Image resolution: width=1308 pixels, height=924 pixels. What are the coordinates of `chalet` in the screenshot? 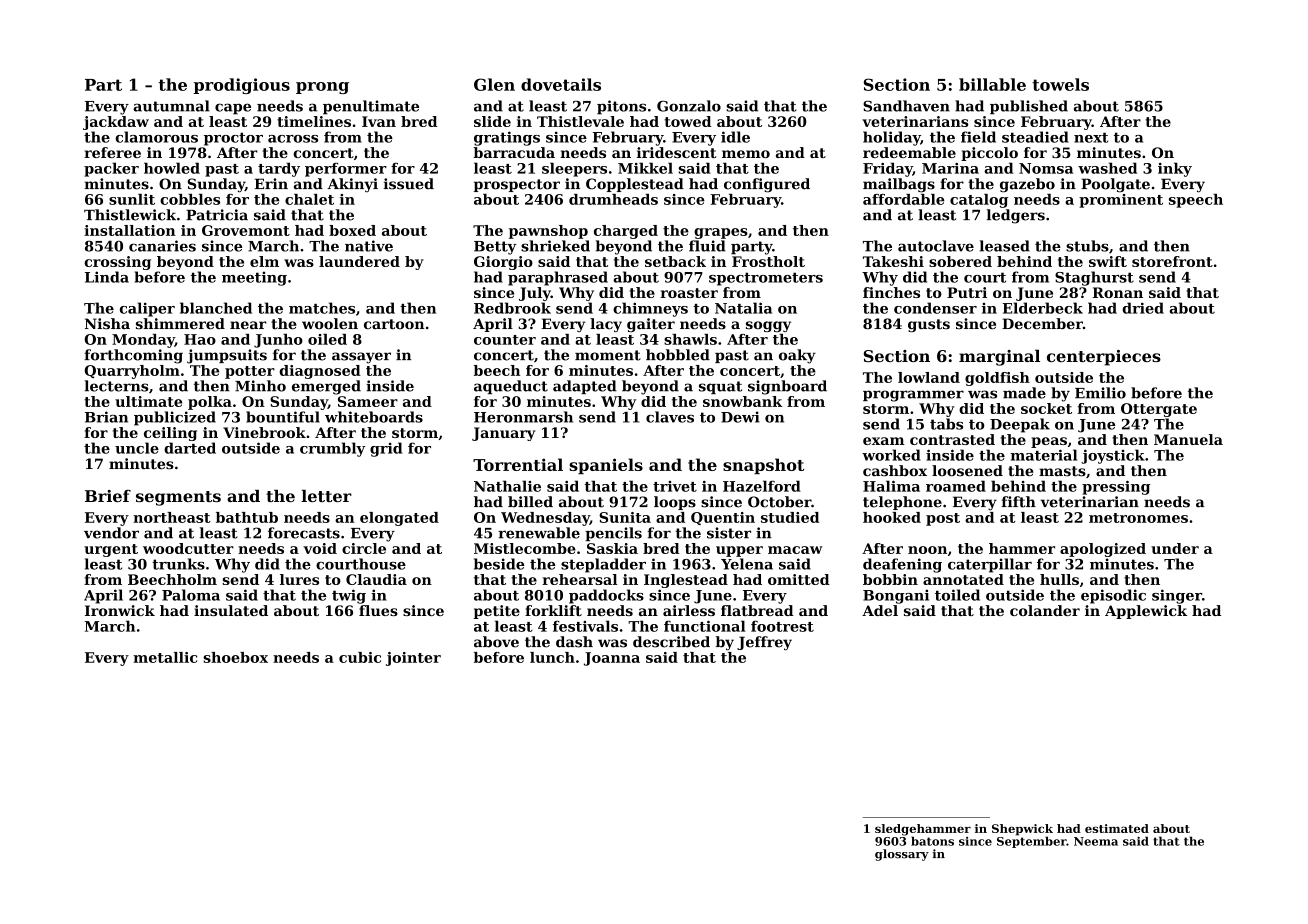 It's located at (309, 199).
